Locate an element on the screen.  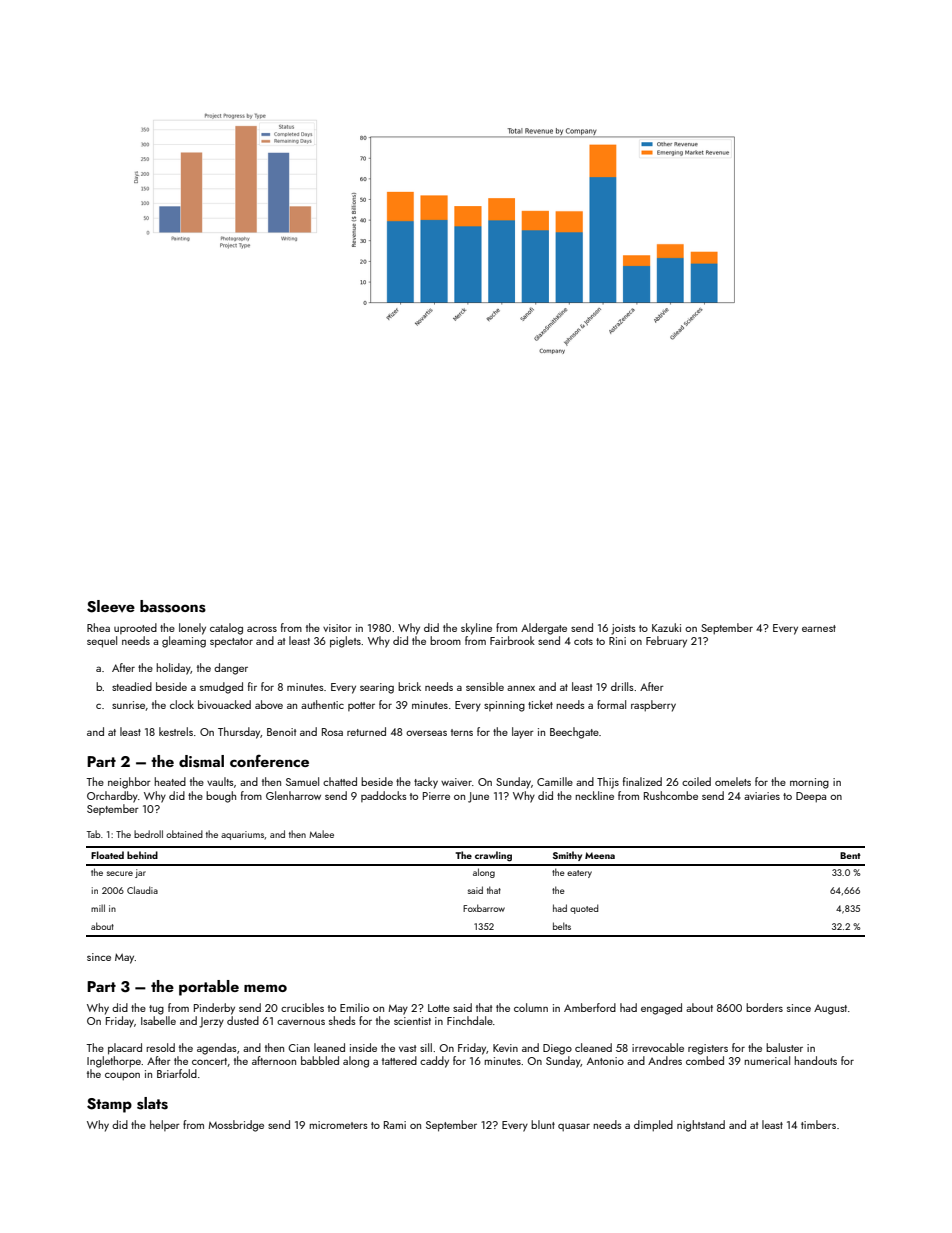
earnest is located at coordinates (819, 628).
